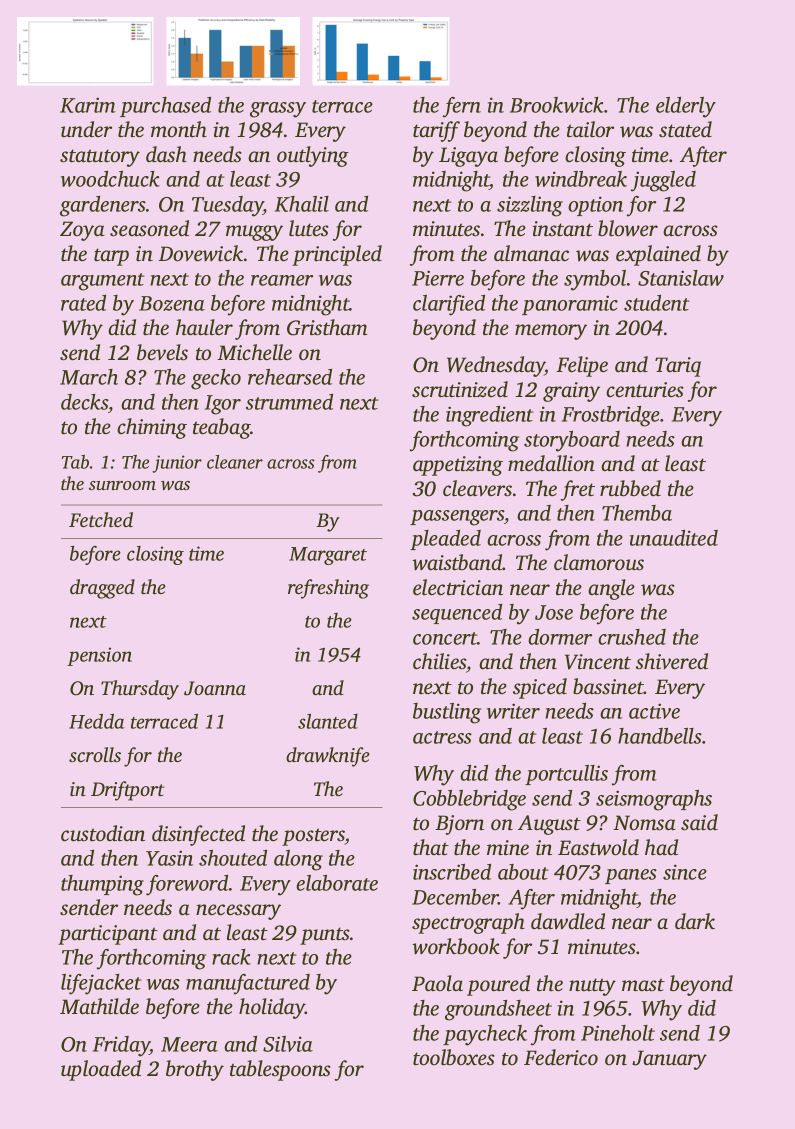  What do you see at coordinates (457, 614) in the page?
I see `sequenced` at bounding box center [457, 614].
